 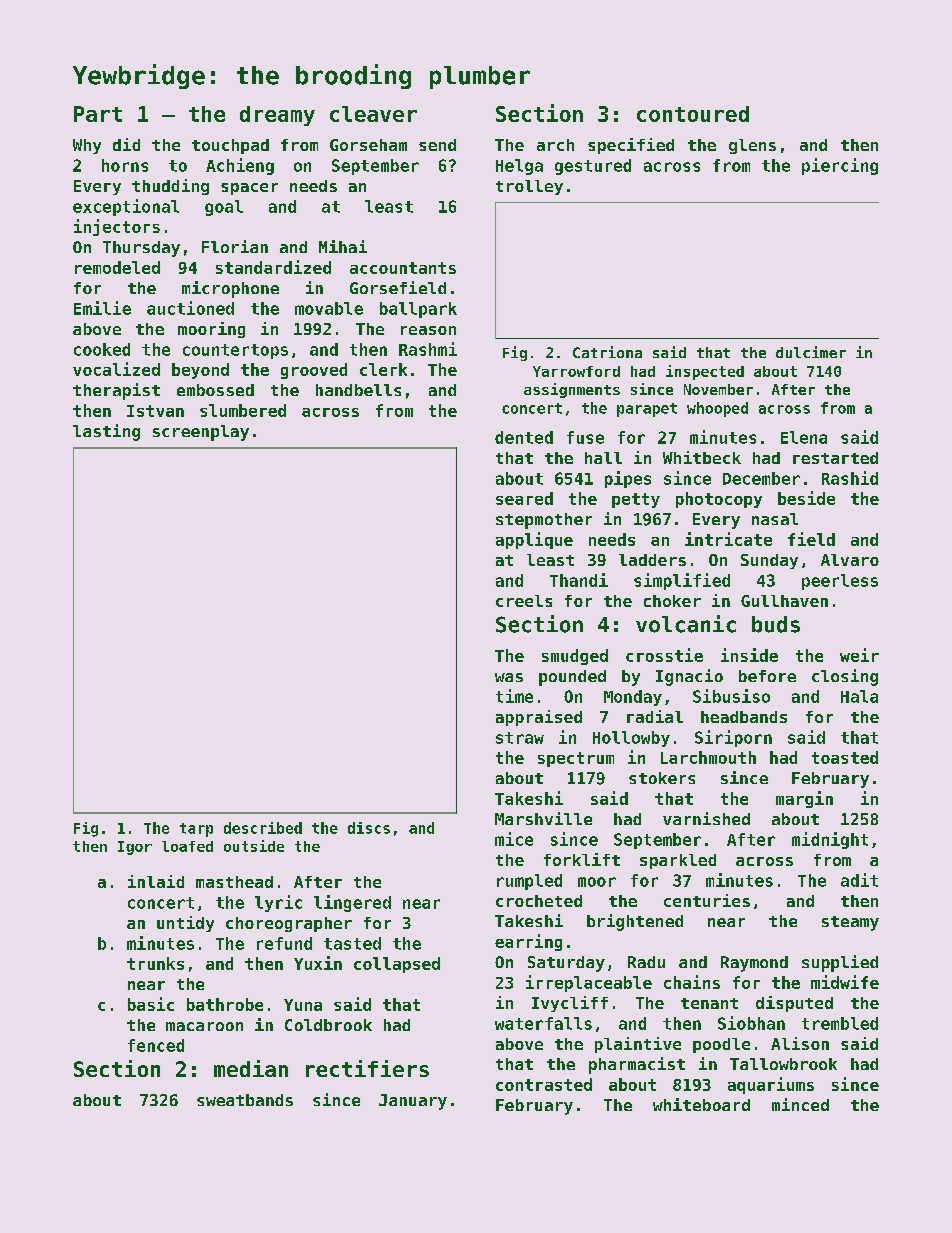 I want to click on Marshville, so click(x=543, y=818).
